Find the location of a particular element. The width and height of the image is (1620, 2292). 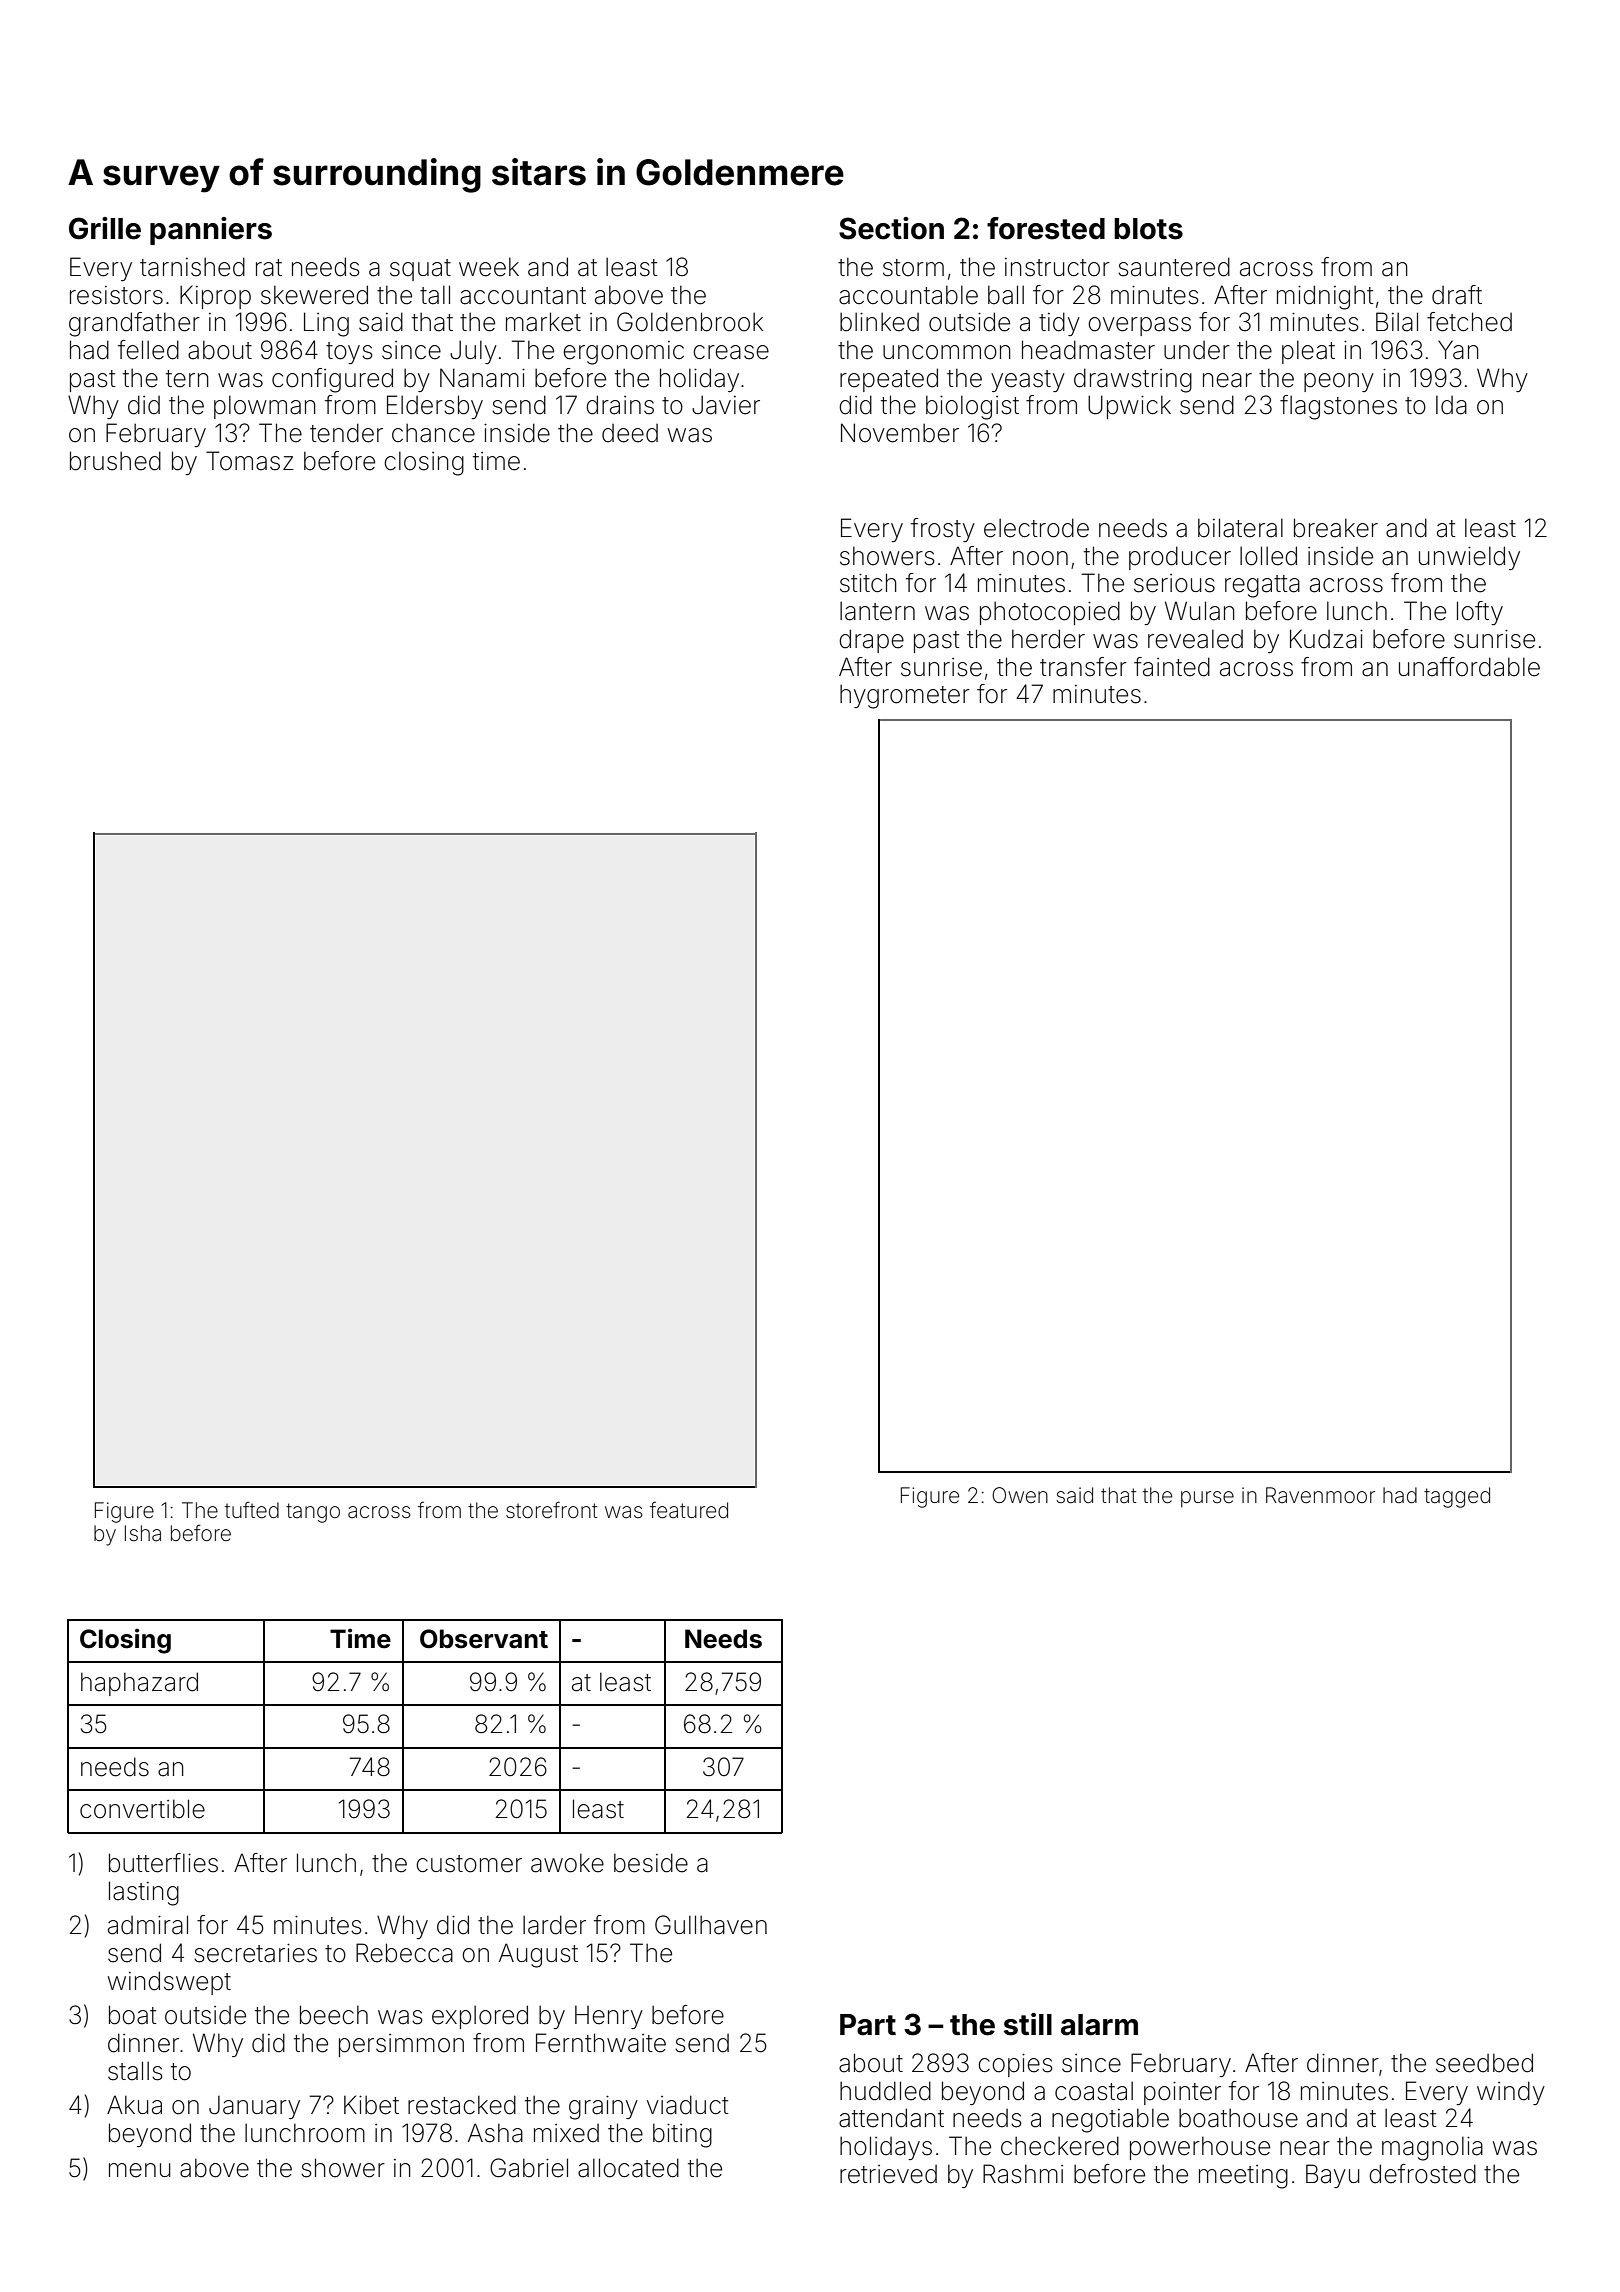

tufted is located at coordinates (252, 1509).
